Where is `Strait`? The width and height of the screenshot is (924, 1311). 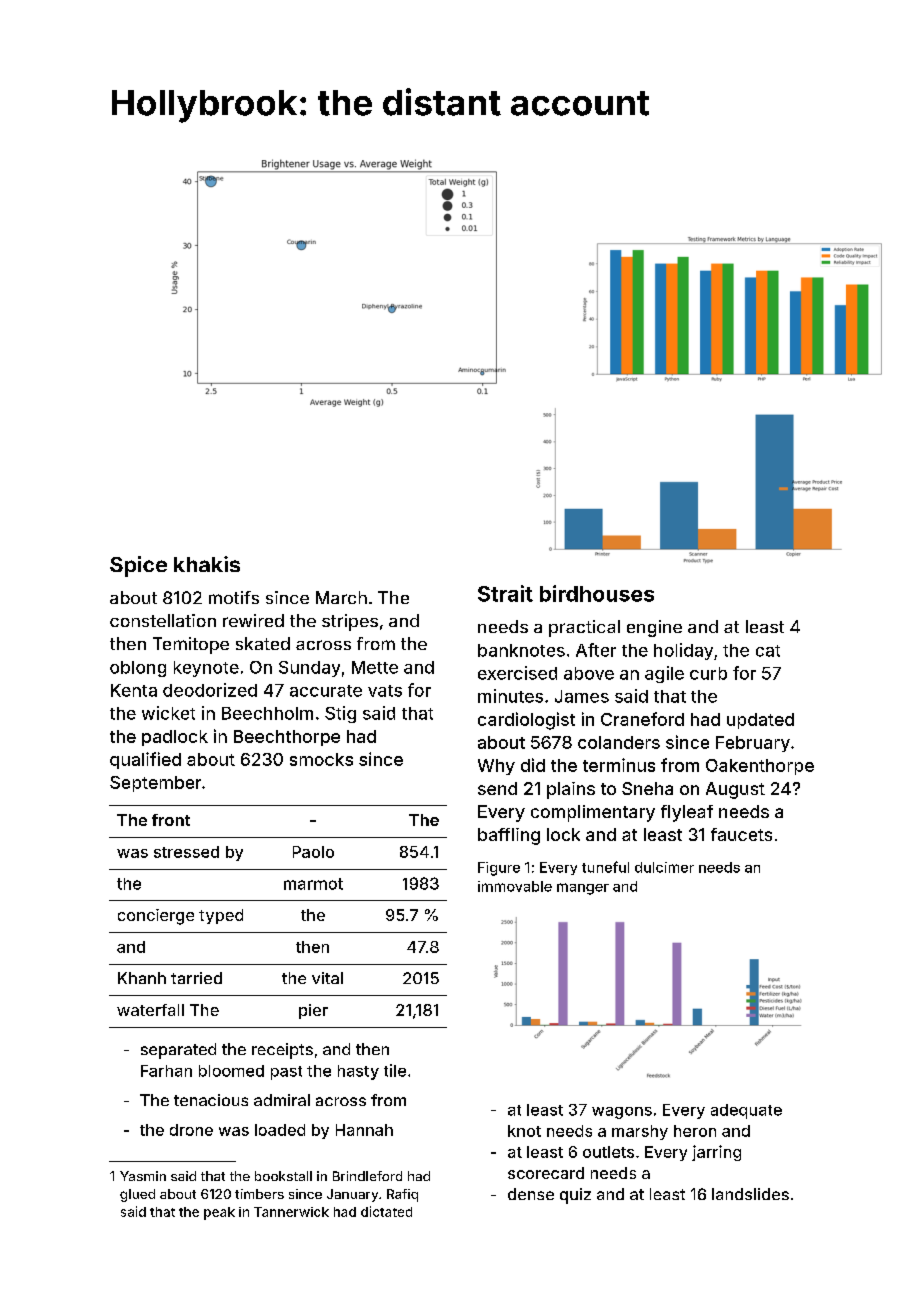 Strait is located at coordinates (505, 593).
